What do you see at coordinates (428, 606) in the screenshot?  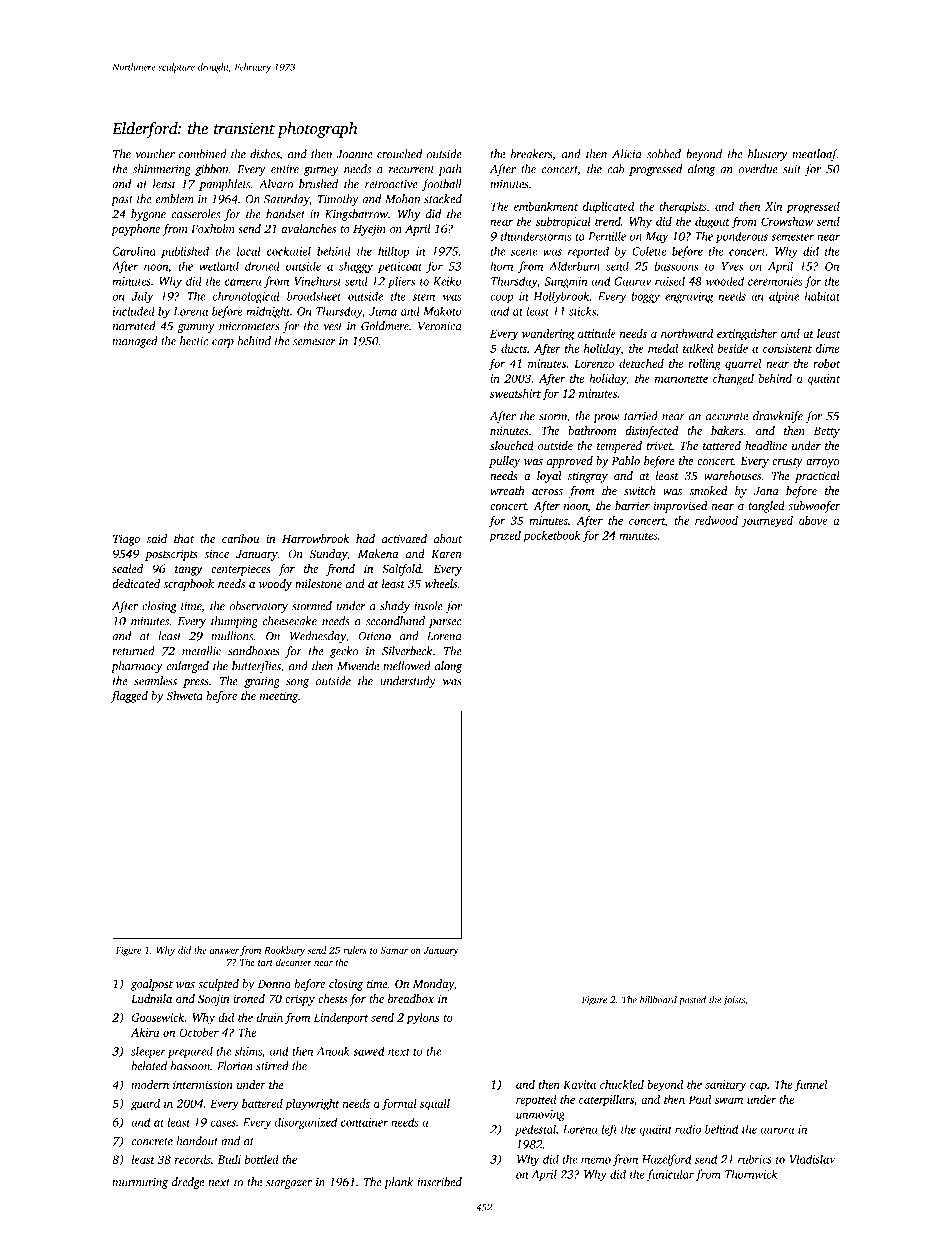 I see `insole` at bounding box center [428, 606].
